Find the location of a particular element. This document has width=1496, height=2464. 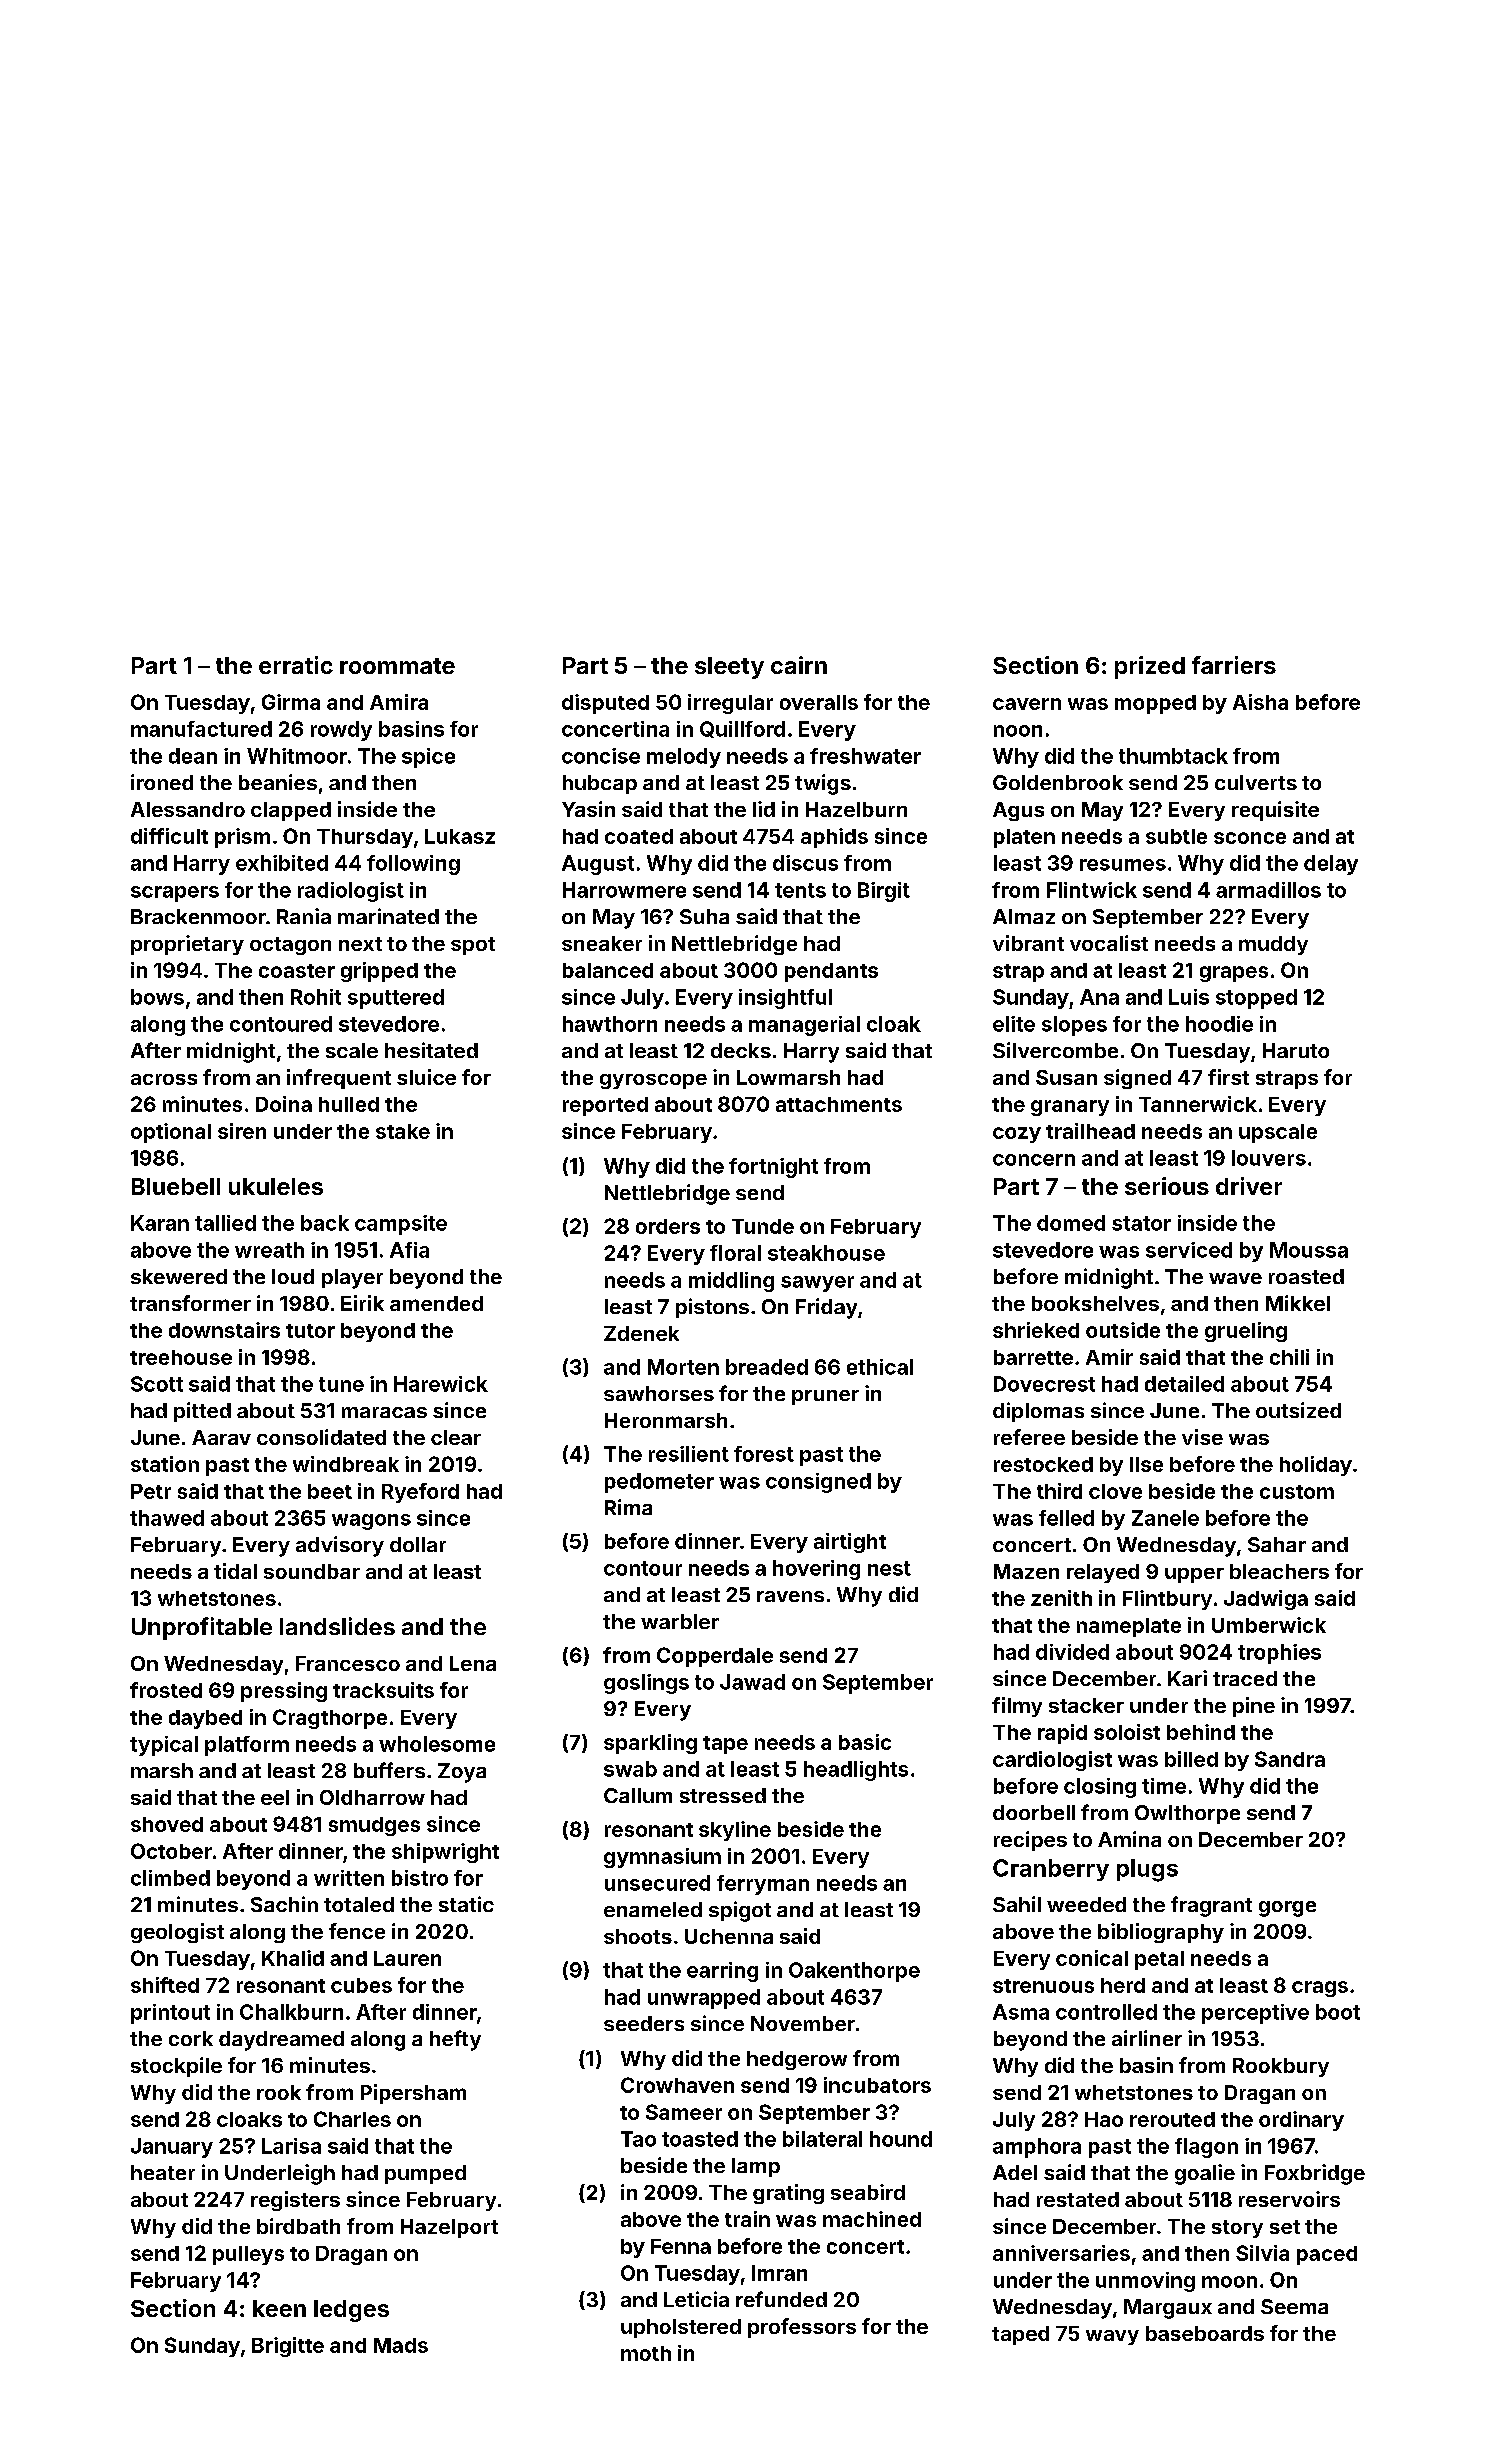

trophies is located at coordinates (1279, 1654).
